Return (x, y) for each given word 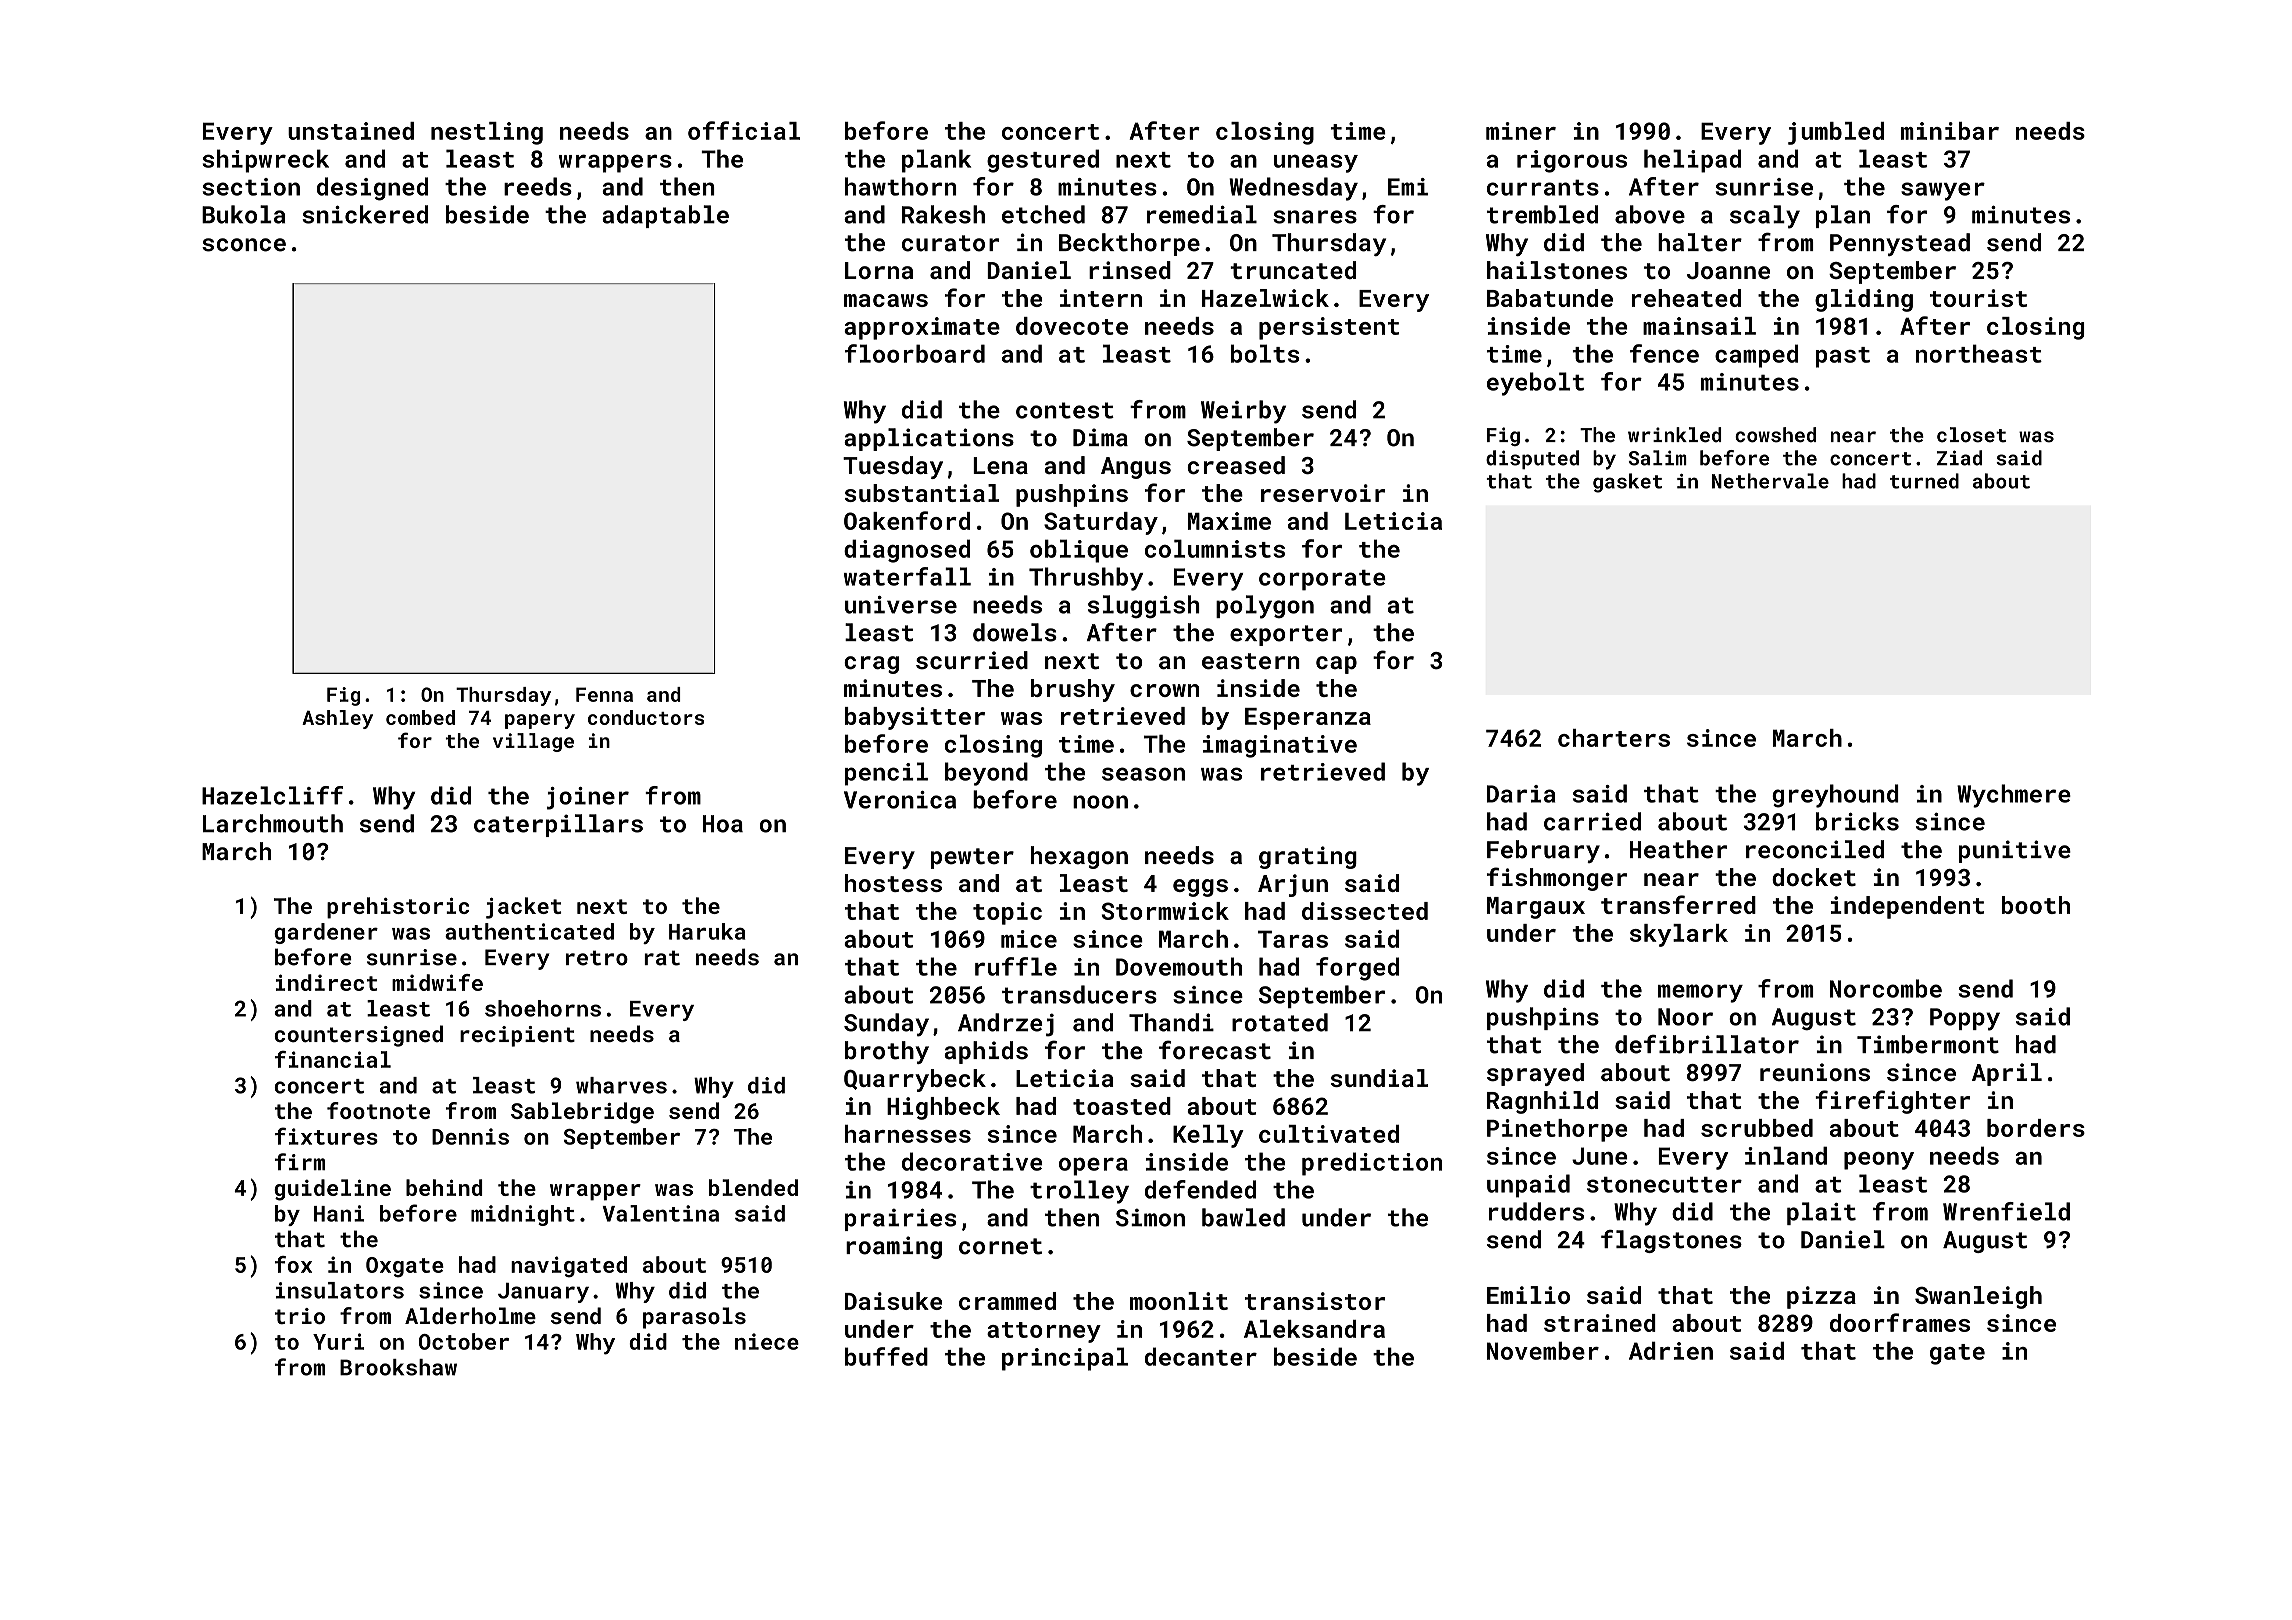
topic (1007, 913)
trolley (1079, 1192)
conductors (646, 717)
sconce (244, 245)
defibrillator (1707, 1044)
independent (1907, 907)
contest (1065, 410)
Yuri (338, 1341)
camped (1756, 356)
